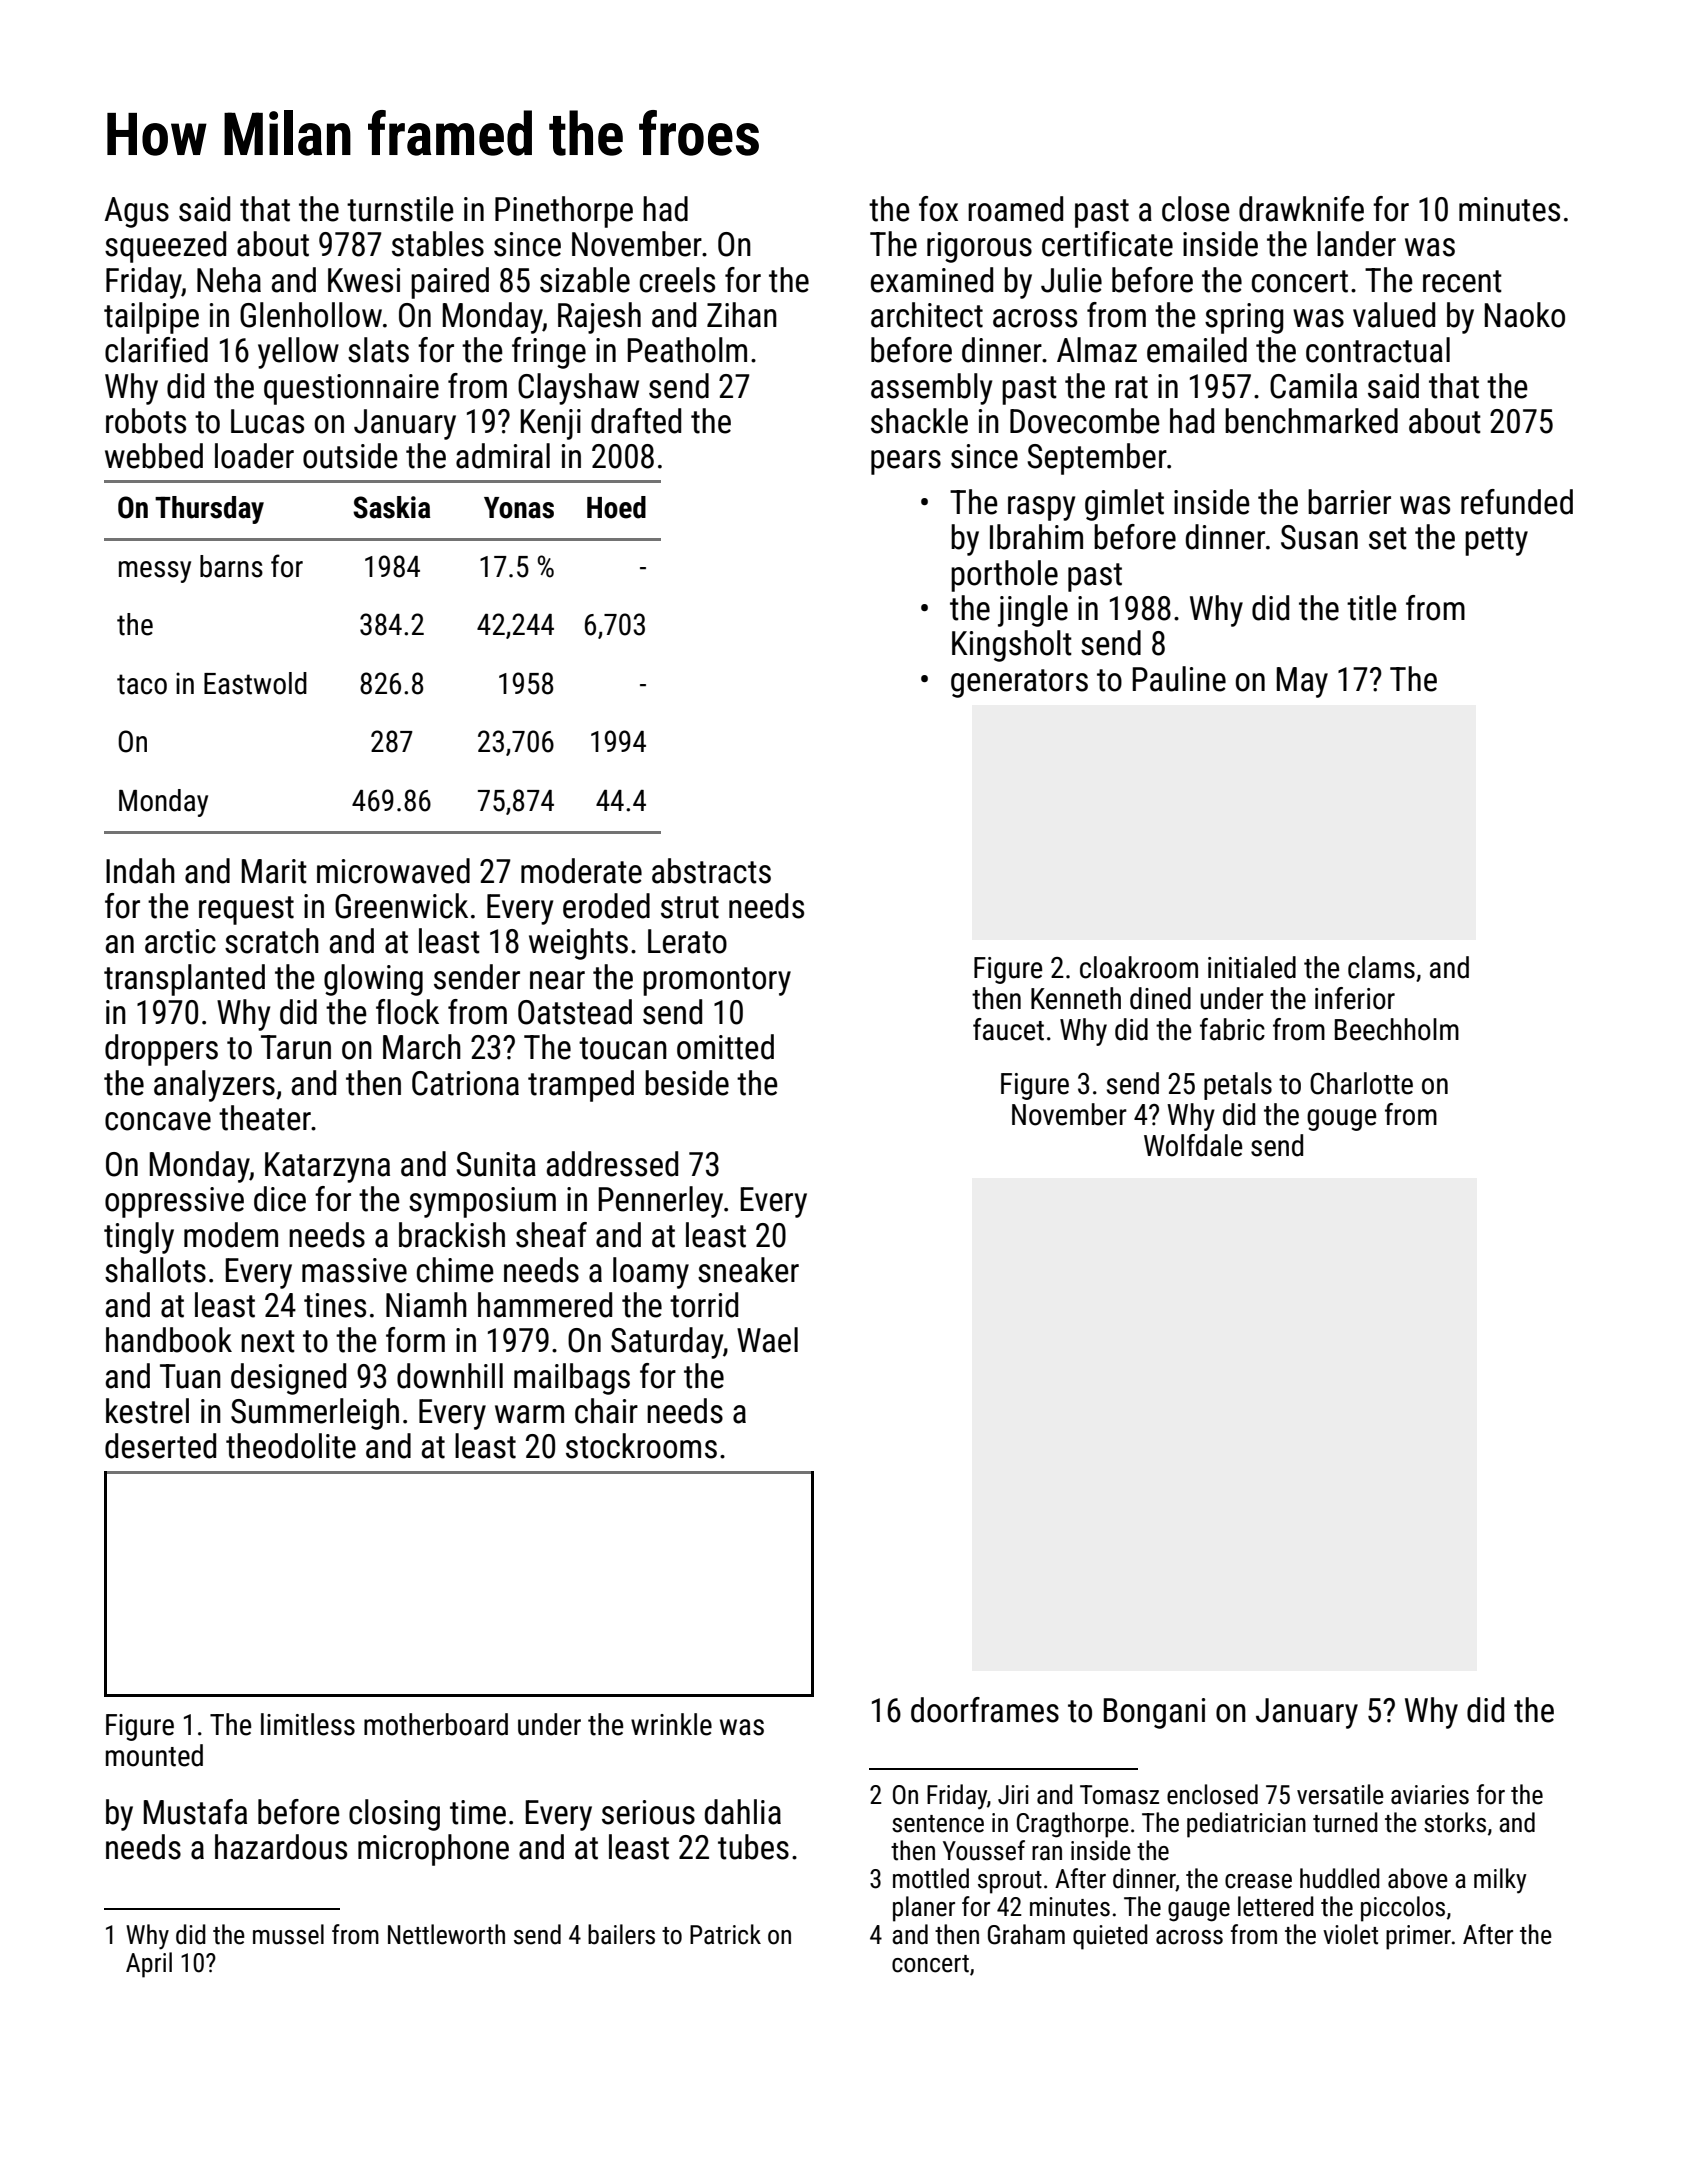 This image has width=1683, height=2178. I want to click on turnstile, so click(400, 209).
